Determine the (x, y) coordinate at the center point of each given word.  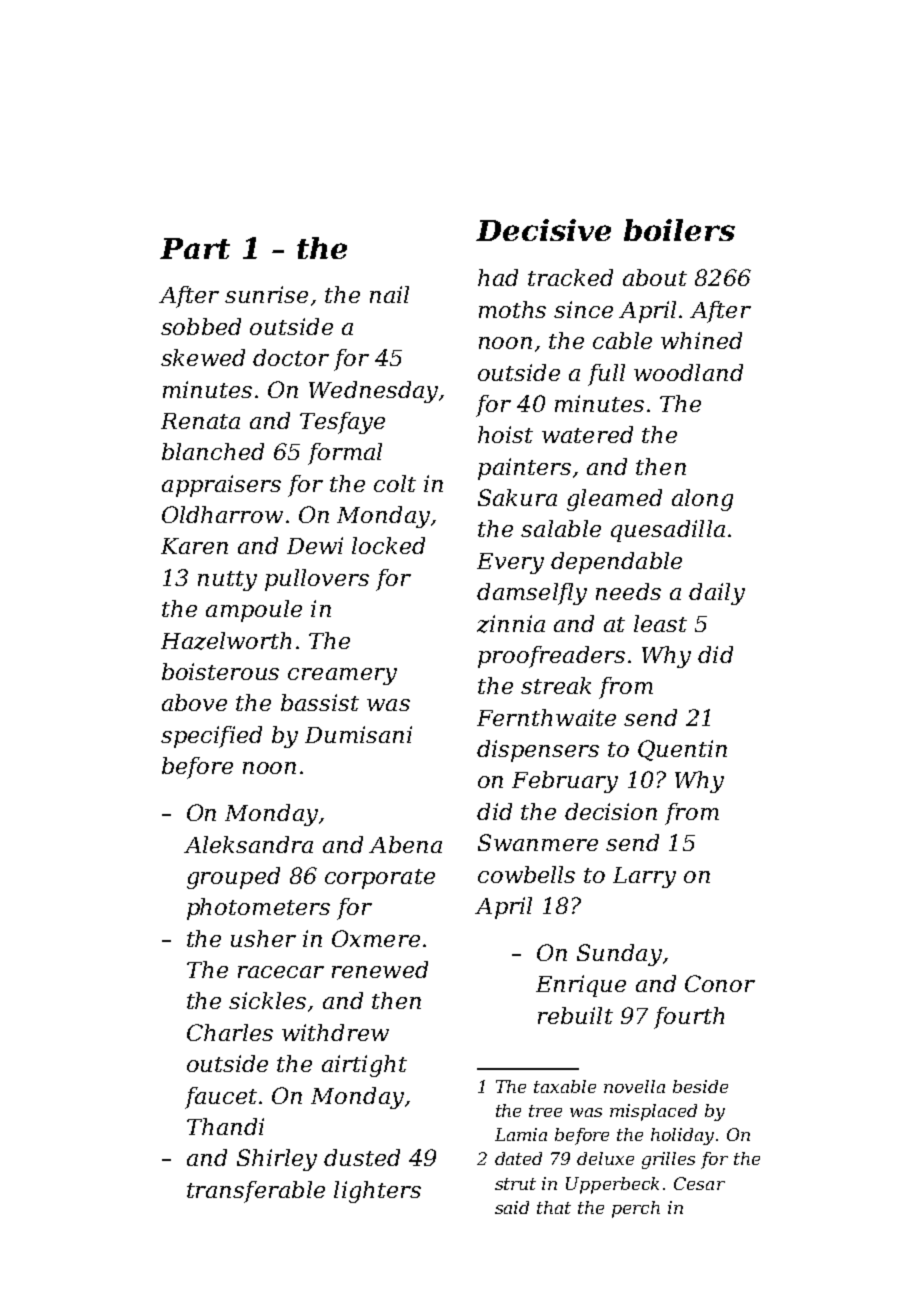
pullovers (317, 580)
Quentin (682, 750)
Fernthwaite (546, 717)
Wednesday (373, 392)
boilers (679, 230)
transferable (256, 1192)
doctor (291, 357)
